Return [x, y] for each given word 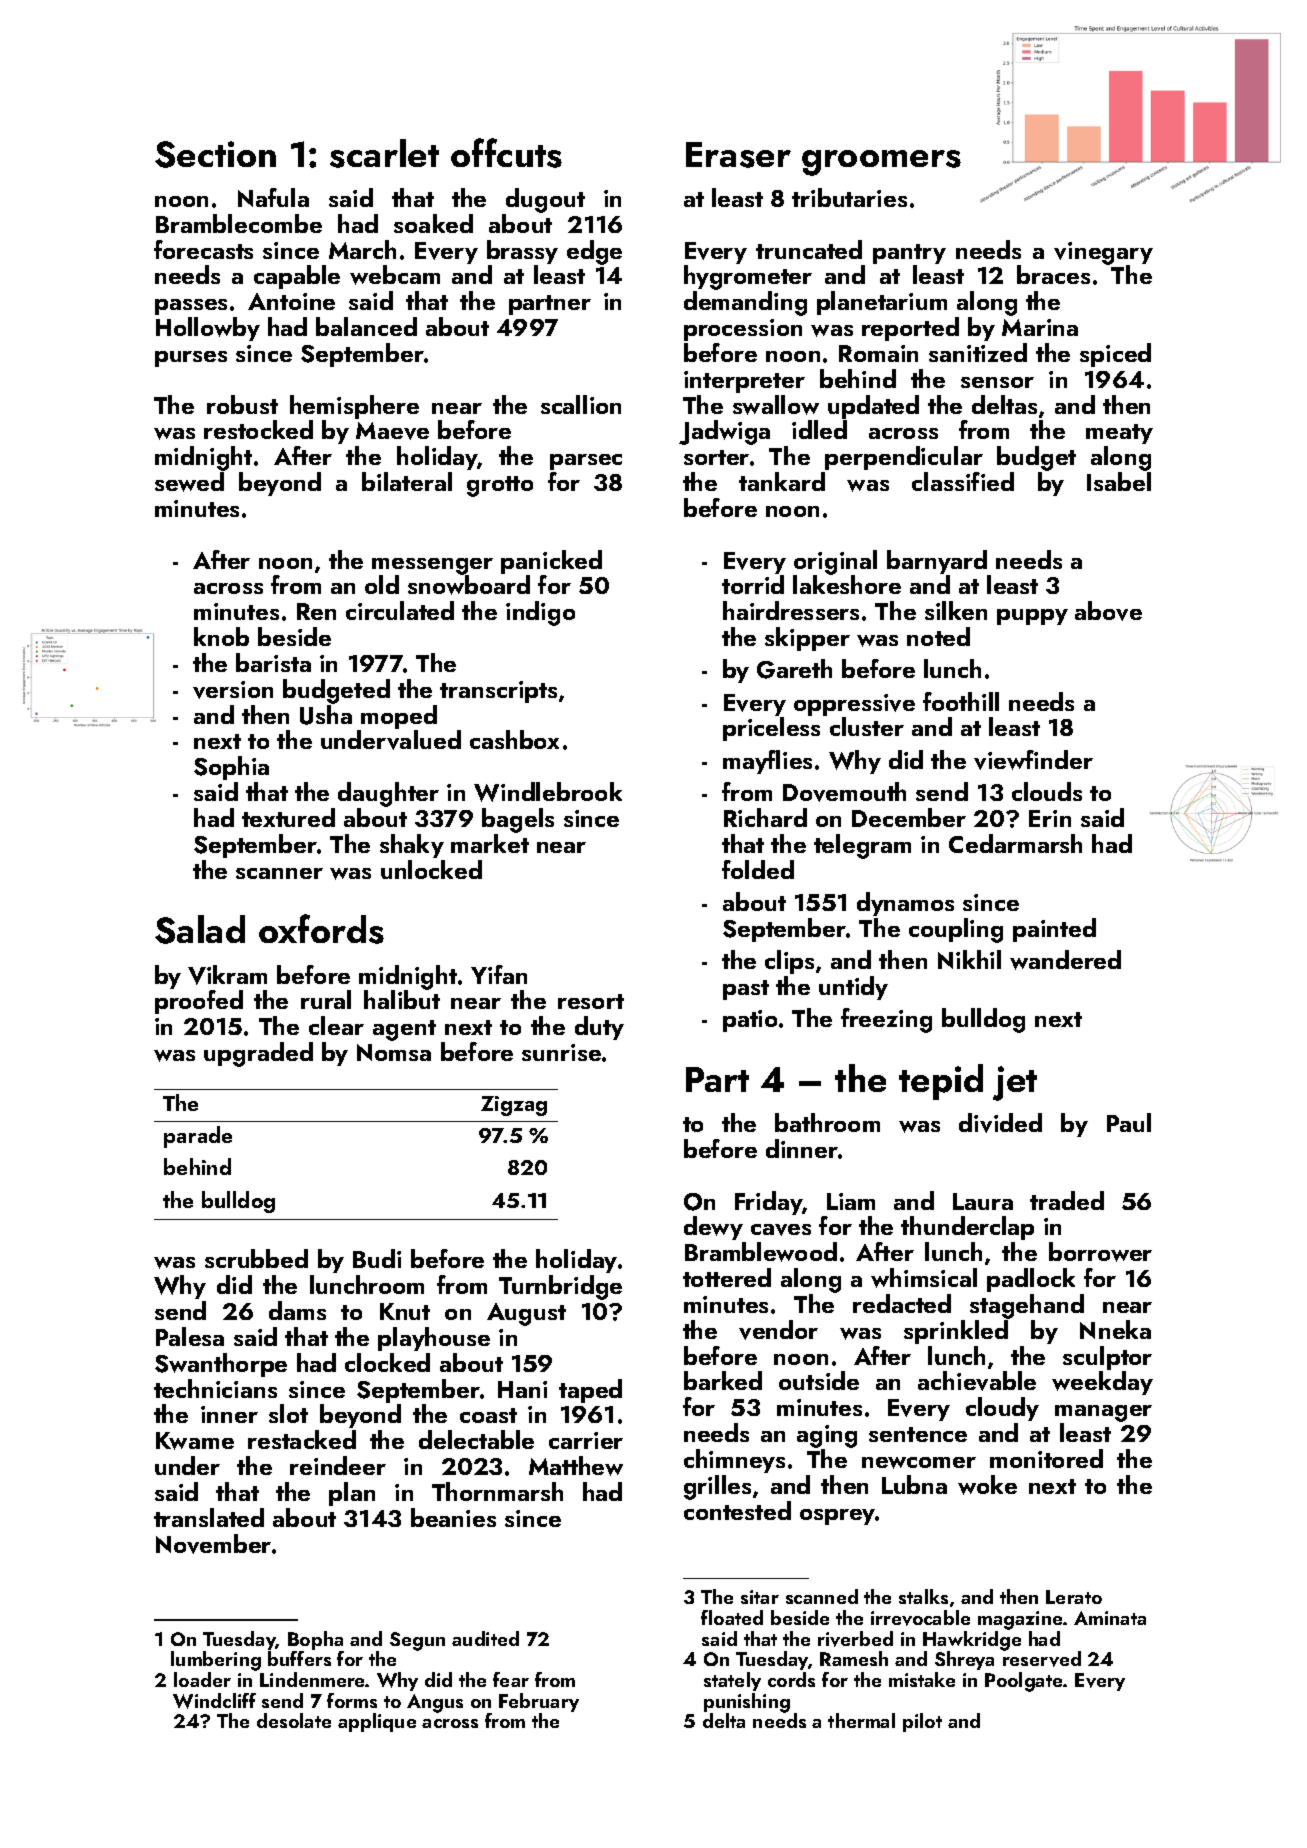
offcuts [506, 153]
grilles [717, 1487]
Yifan [499, 974]
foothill [961, 701]
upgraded [258, 1054]
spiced [1115, 355]
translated [209, 1517]
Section [215, 154]
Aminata [1110, 1618]
